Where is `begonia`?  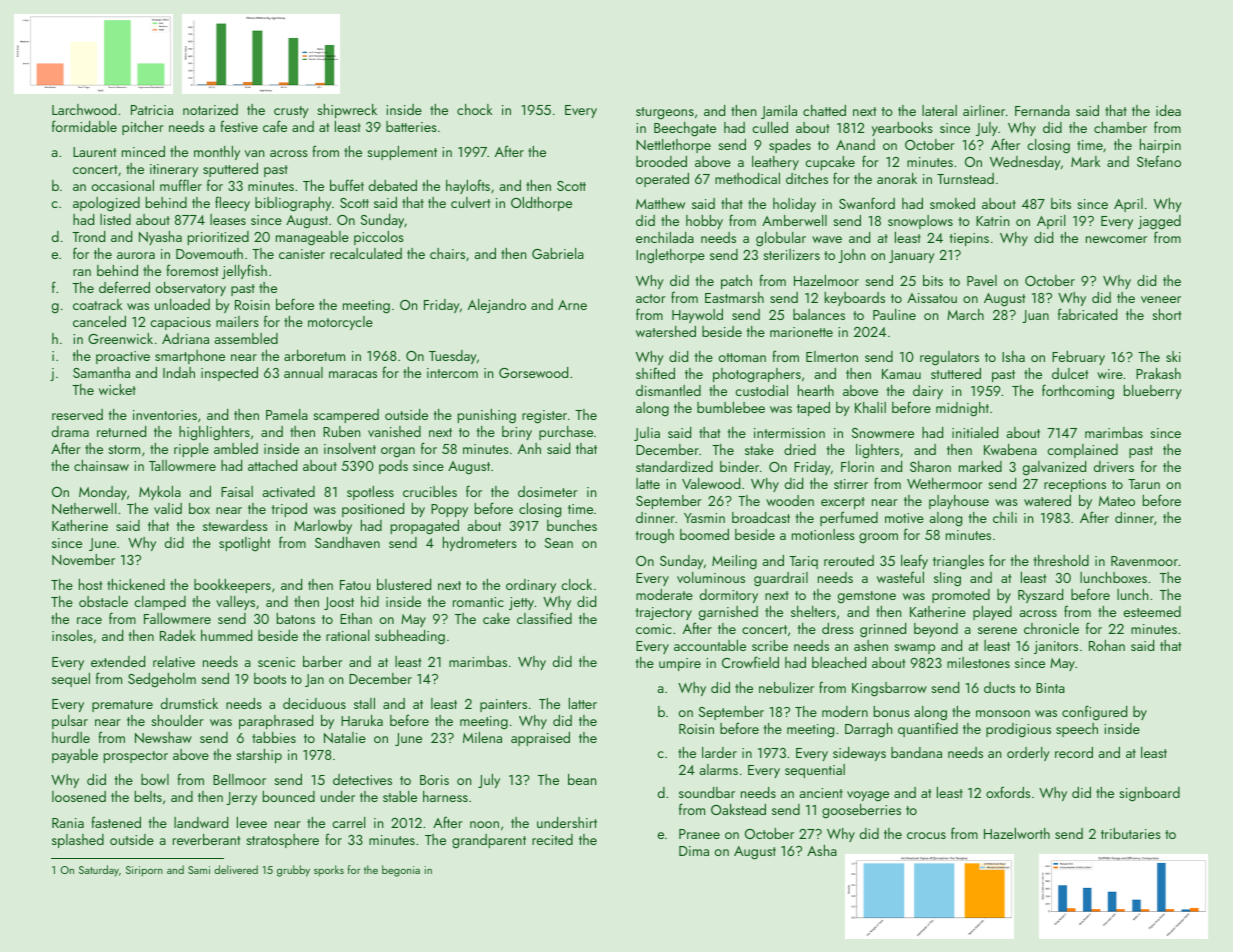 begonia is located at coordinates (401, 871).
